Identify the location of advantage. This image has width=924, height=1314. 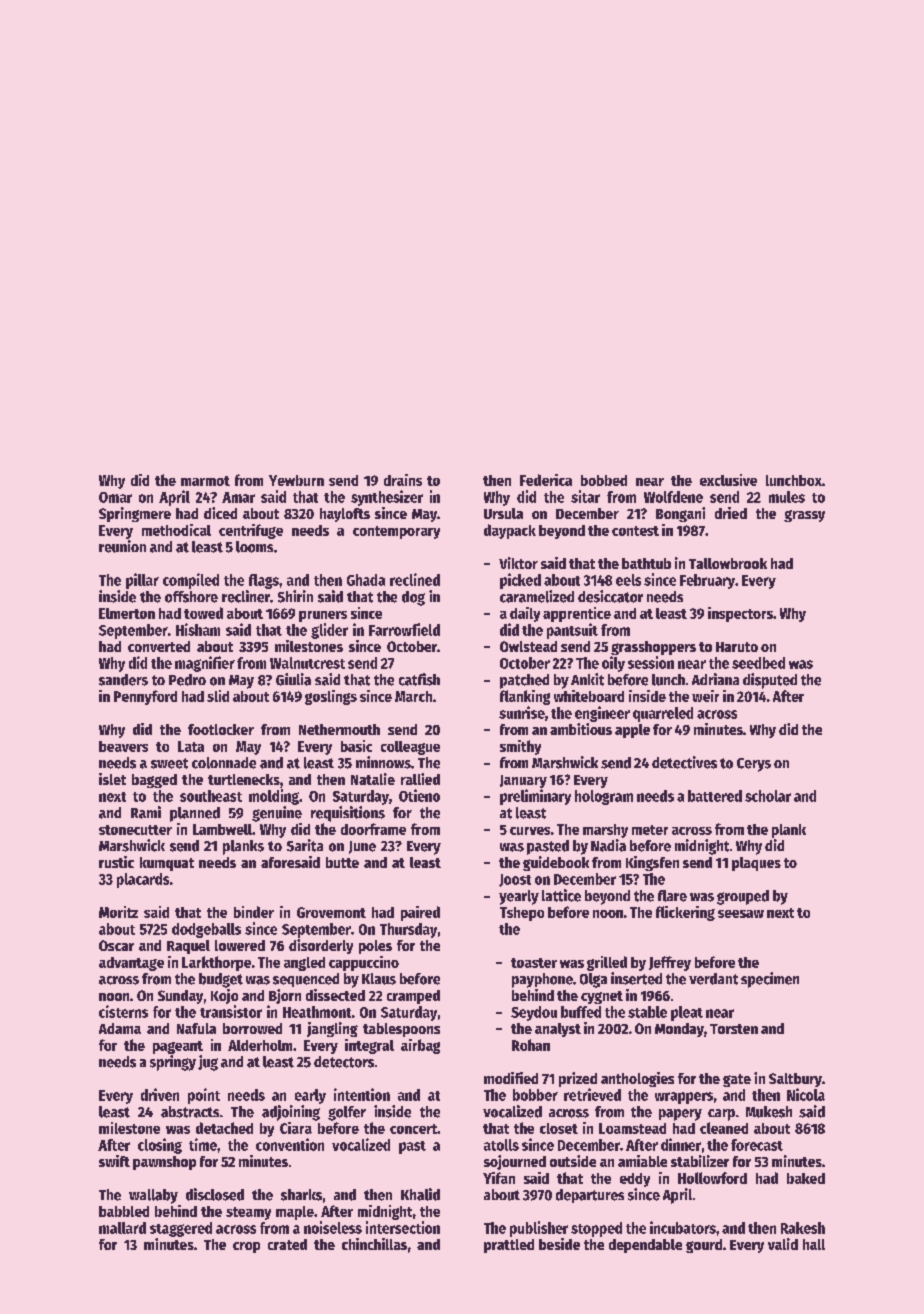
(131, 964).
